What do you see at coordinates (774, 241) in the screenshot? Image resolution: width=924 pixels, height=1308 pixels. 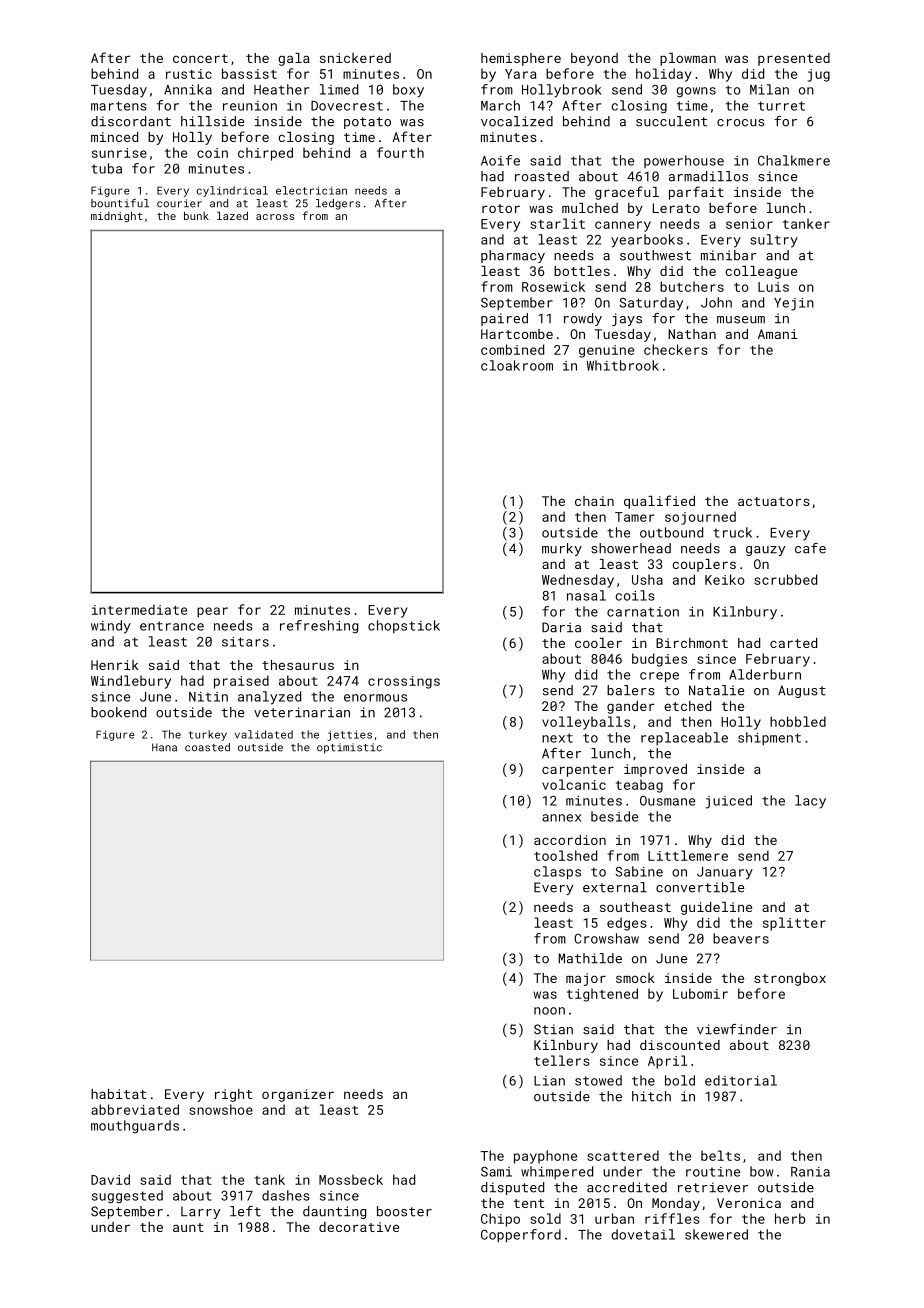 I see `sultry` at bounding box center [774, 241].
